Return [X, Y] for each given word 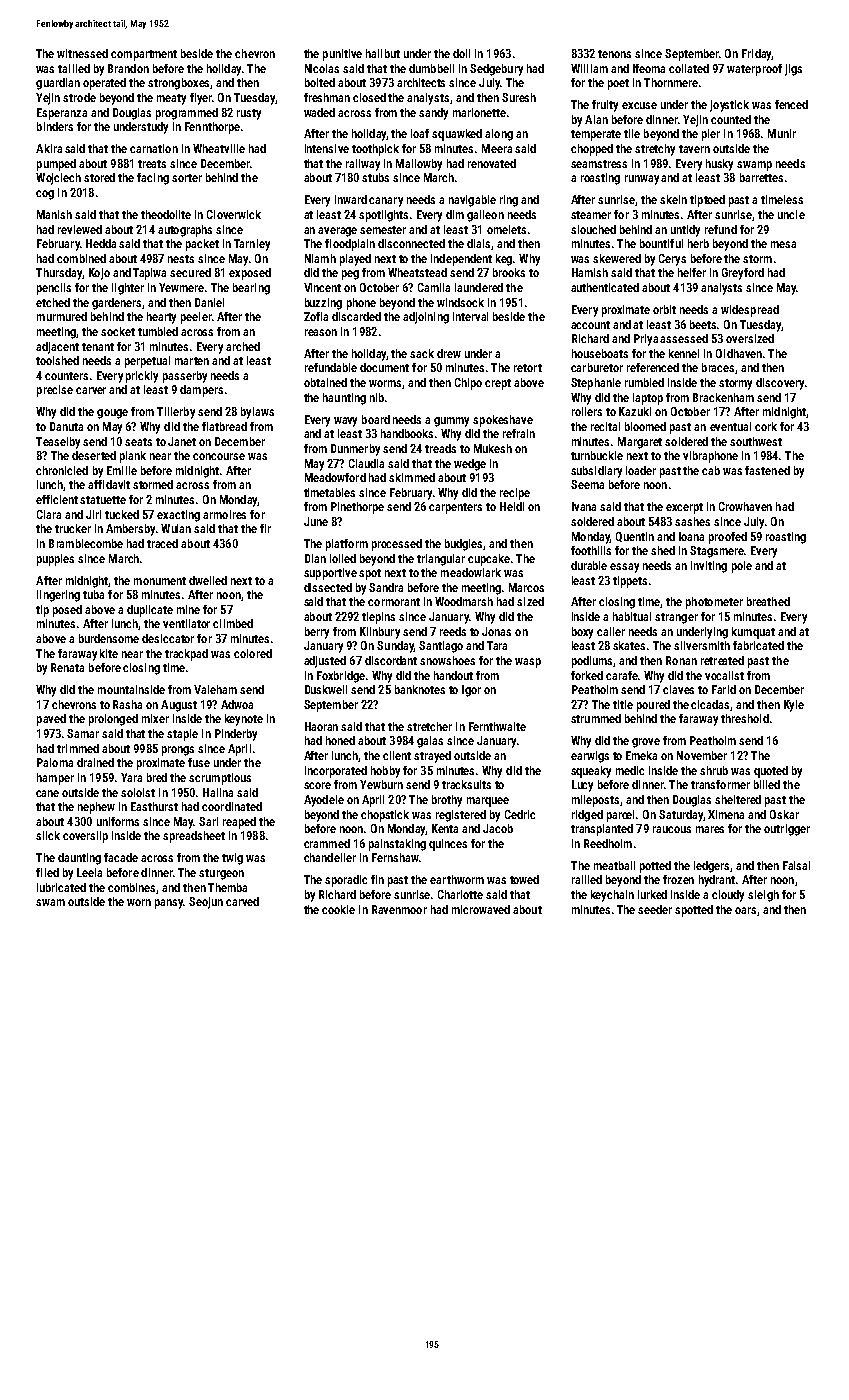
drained [95, 762]
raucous [672, 829]
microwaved [481, 909]
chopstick [385, 816]
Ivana [584, 506]
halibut [383, 53]
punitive [342, 55]
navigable [472, 201]
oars [745, 910]
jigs [793, 70]
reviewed [80, 229]
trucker [73, 528]
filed [47, 872]
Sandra [386, 587]
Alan [596, 119]
